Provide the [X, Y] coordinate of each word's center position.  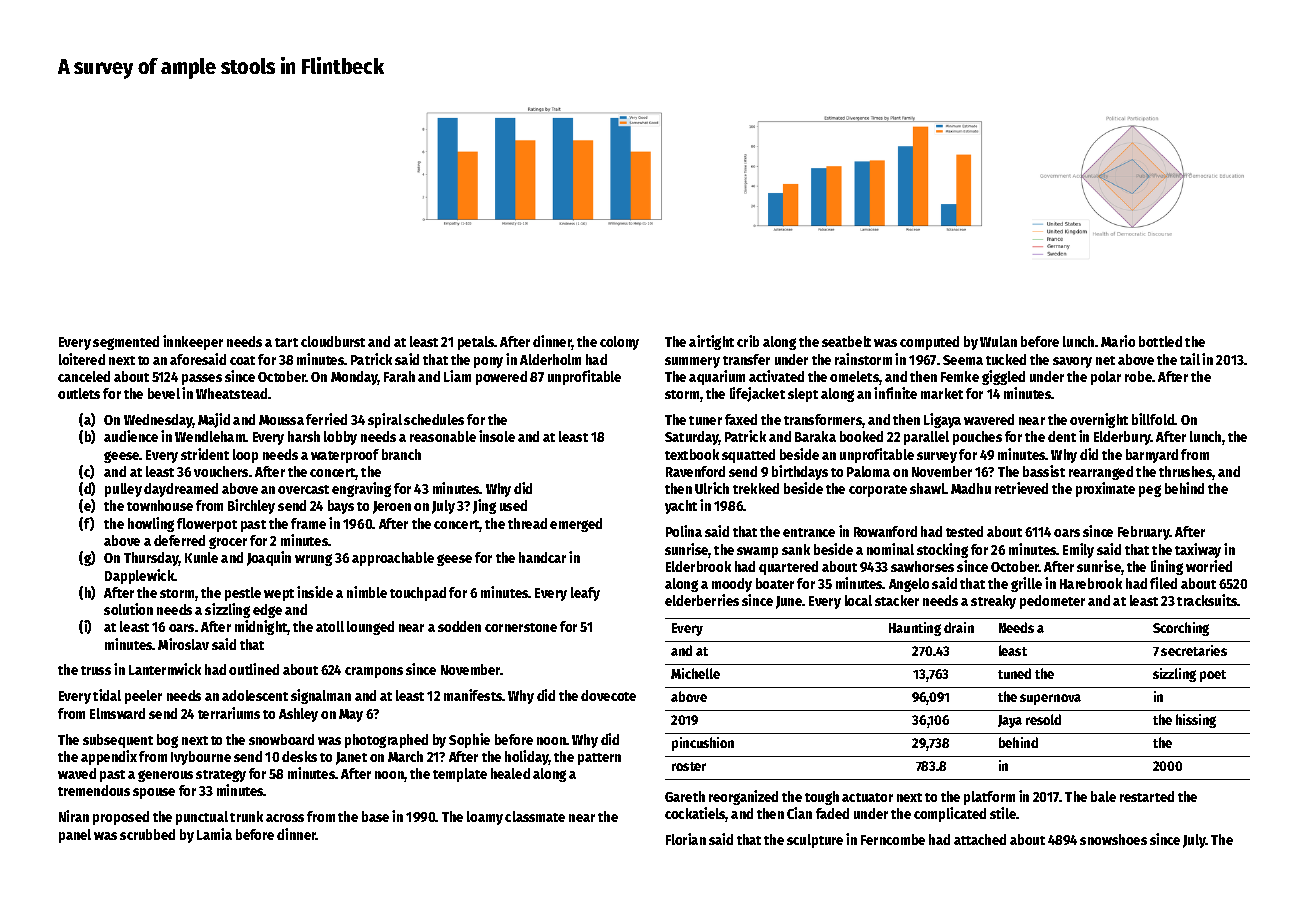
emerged [576, 525]
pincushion [703, 744]
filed [1163, 583]
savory [1072, 362]
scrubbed [147, 834]
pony [488, 362]
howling [151, 524]
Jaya [1010, 721]
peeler [143, 697]
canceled [84, 376]
